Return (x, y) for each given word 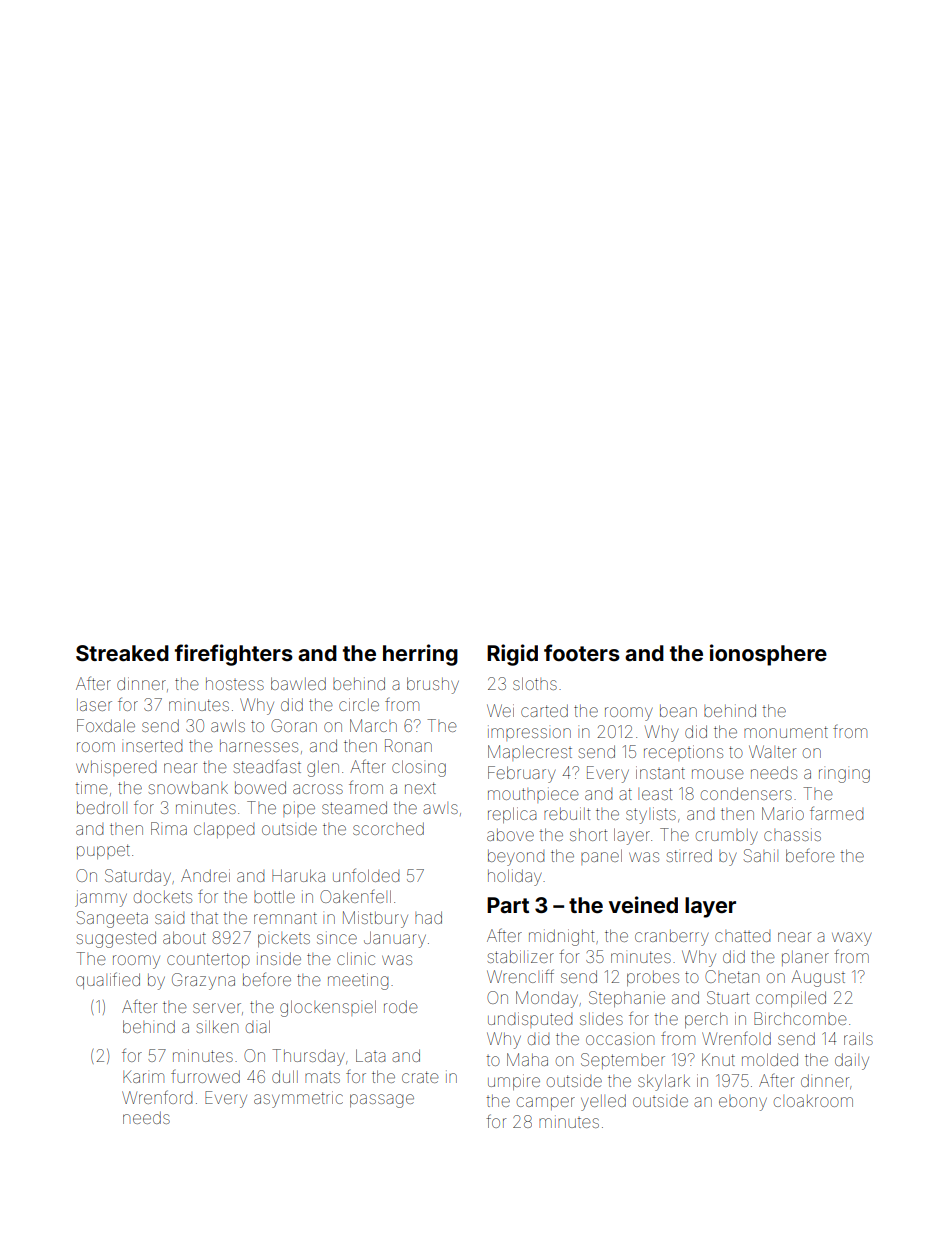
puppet (103, 851)
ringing (844, 776)
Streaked (122, 653)
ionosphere (768, 655)
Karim (143, 1077)
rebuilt (567, 813)
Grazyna (203, 981)
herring (420, 655)
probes (653, 978)
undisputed (530, 1020)
